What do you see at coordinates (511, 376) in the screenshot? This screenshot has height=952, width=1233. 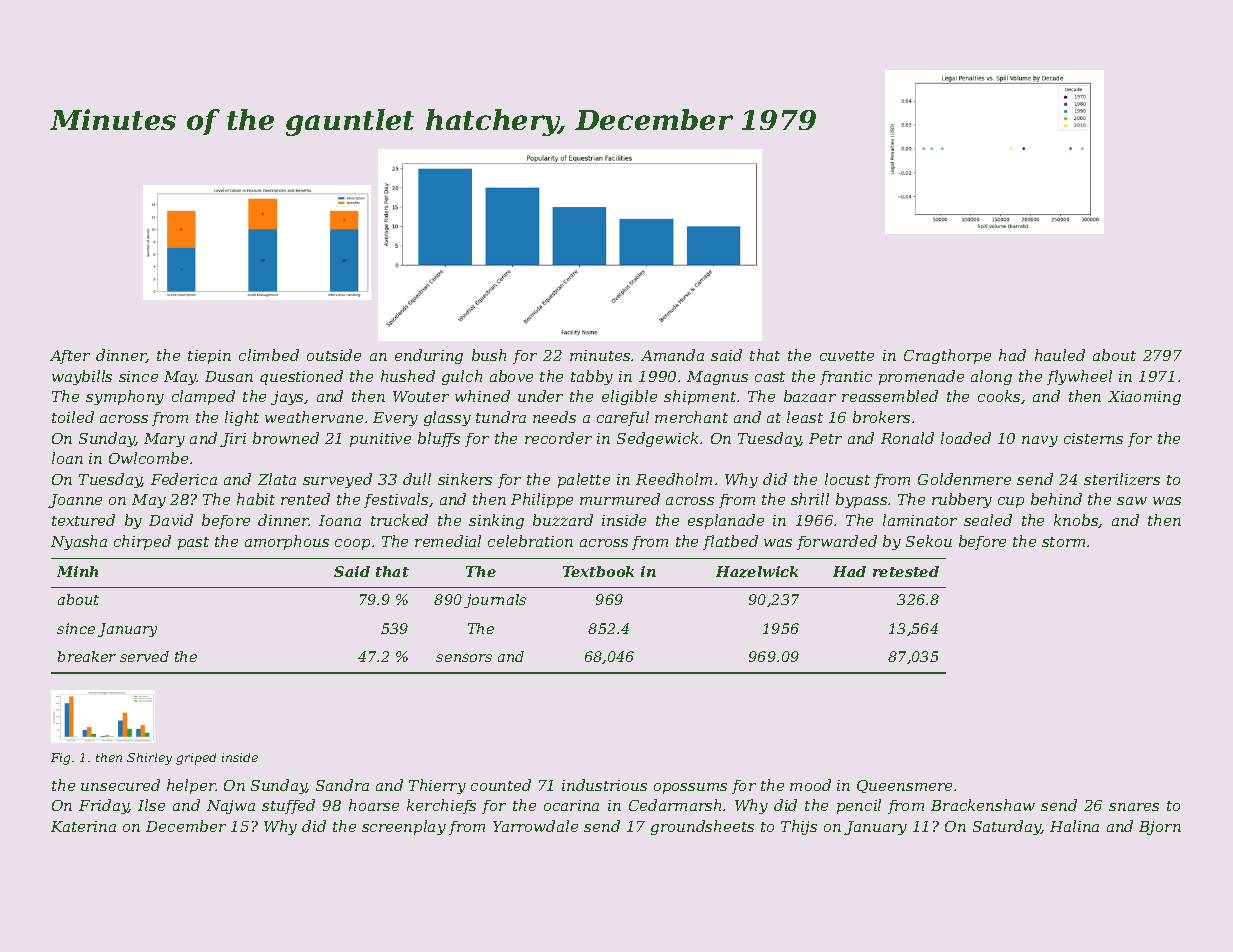 I see `above` at bounding box center [511, 376].
